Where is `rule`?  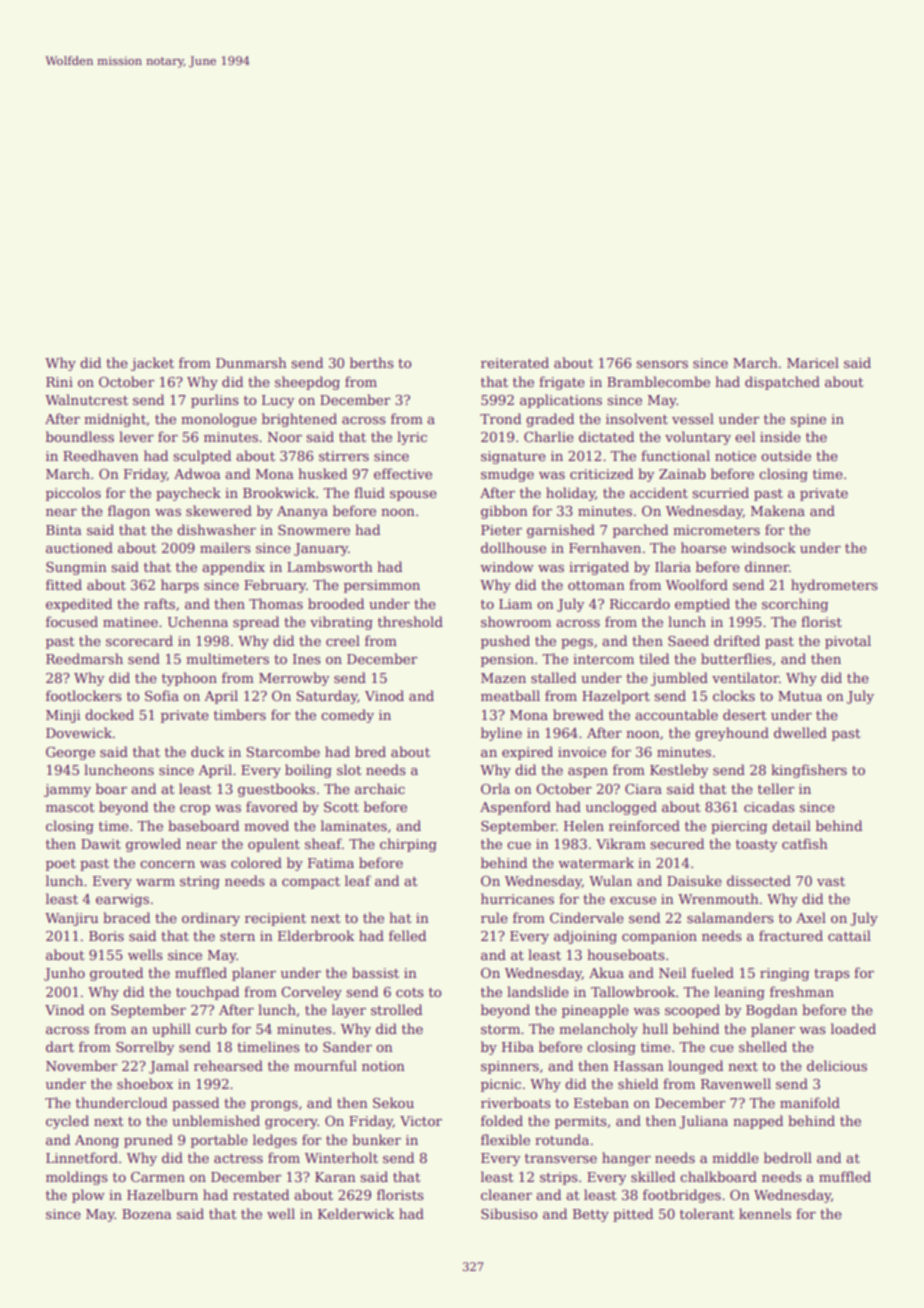
rule is located at coordinates (494, 917).
